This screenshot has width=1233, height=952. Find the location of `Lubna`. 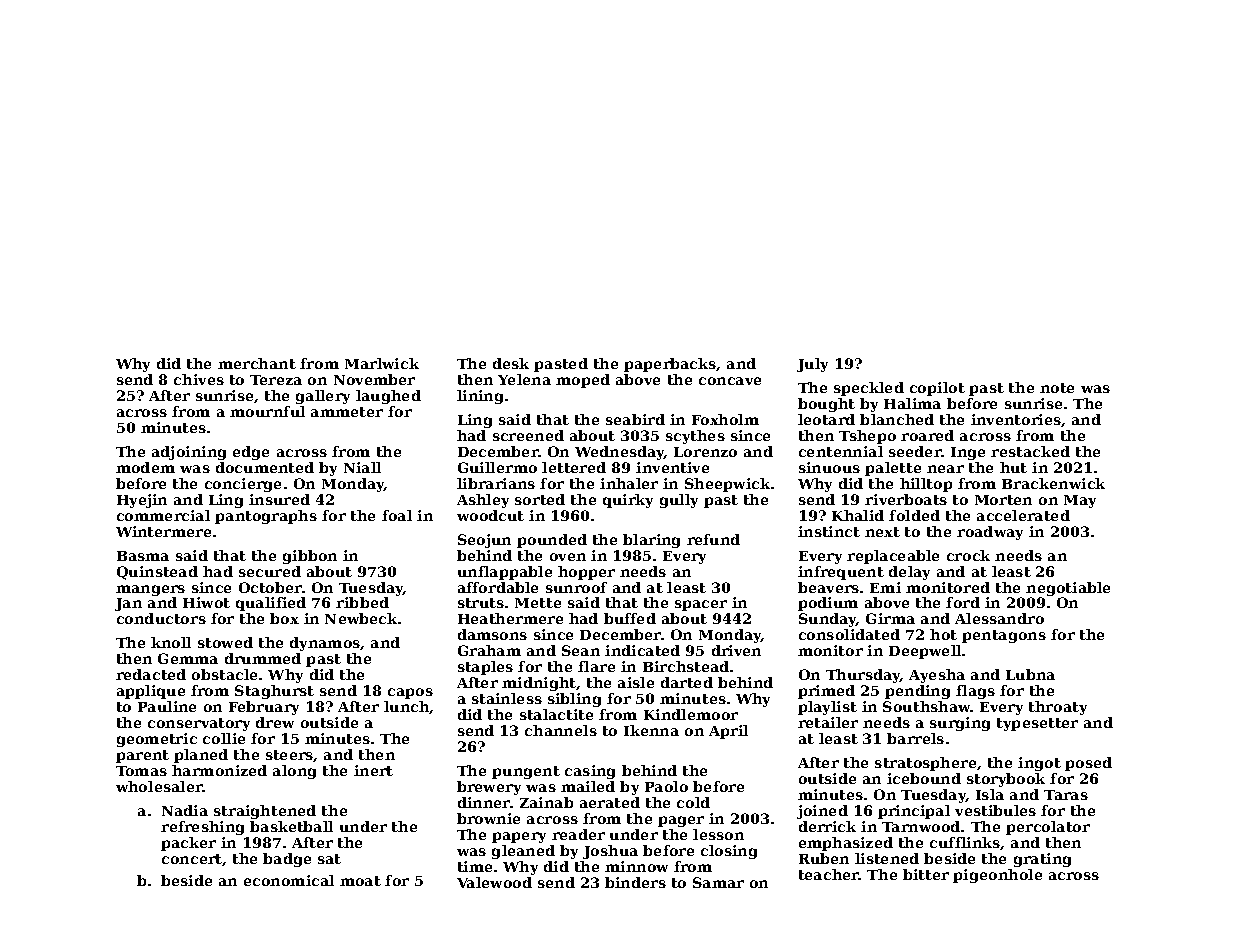

Lubna is located at coordinates (1030, 674).
